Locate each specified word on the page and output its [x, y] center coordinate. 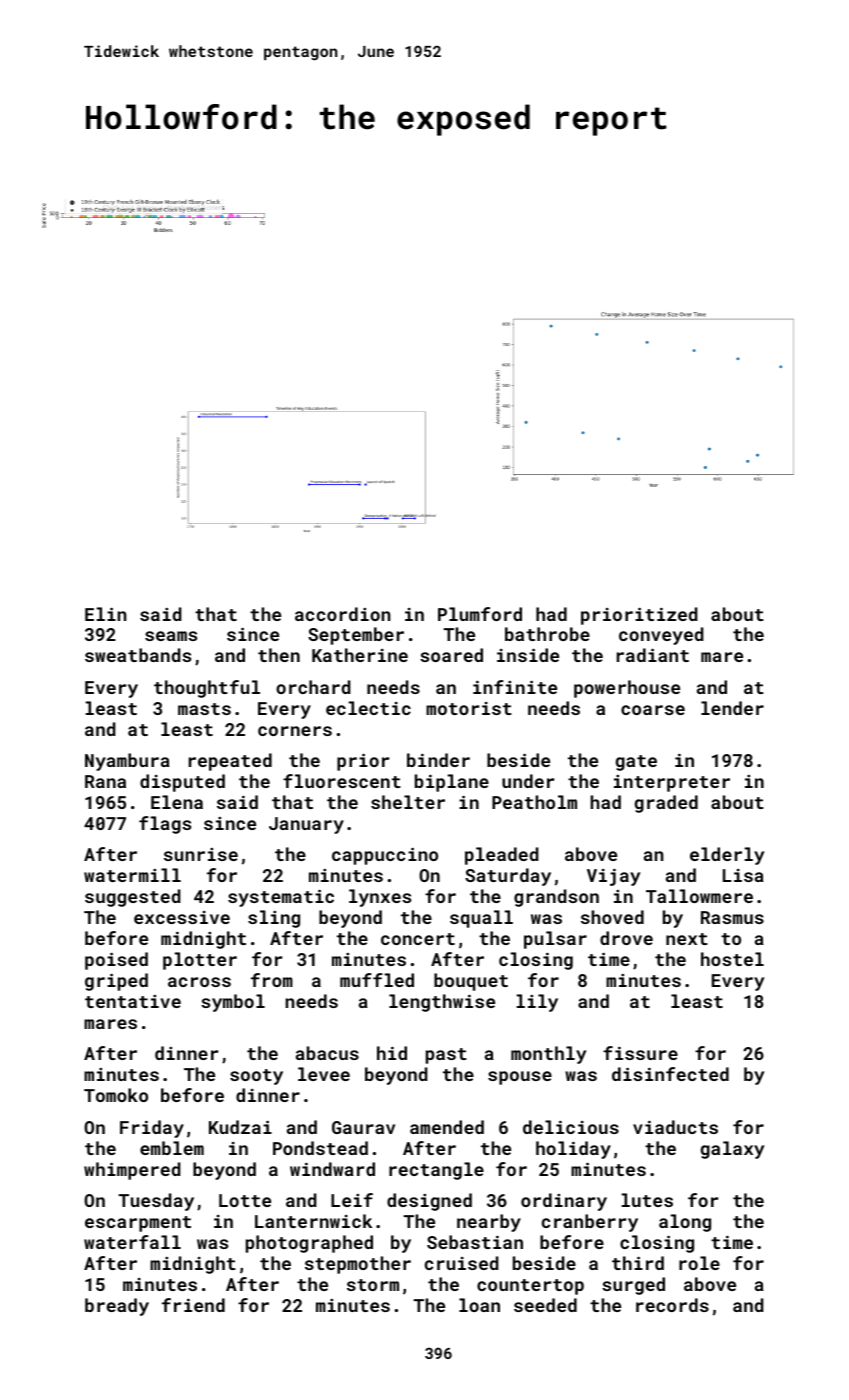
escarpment [138, 1224]
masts [204, 709]
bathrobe [547, 634]
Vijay [613, 877]
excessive [182, 917]
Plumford [480, 614]
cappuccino [385, 856]
